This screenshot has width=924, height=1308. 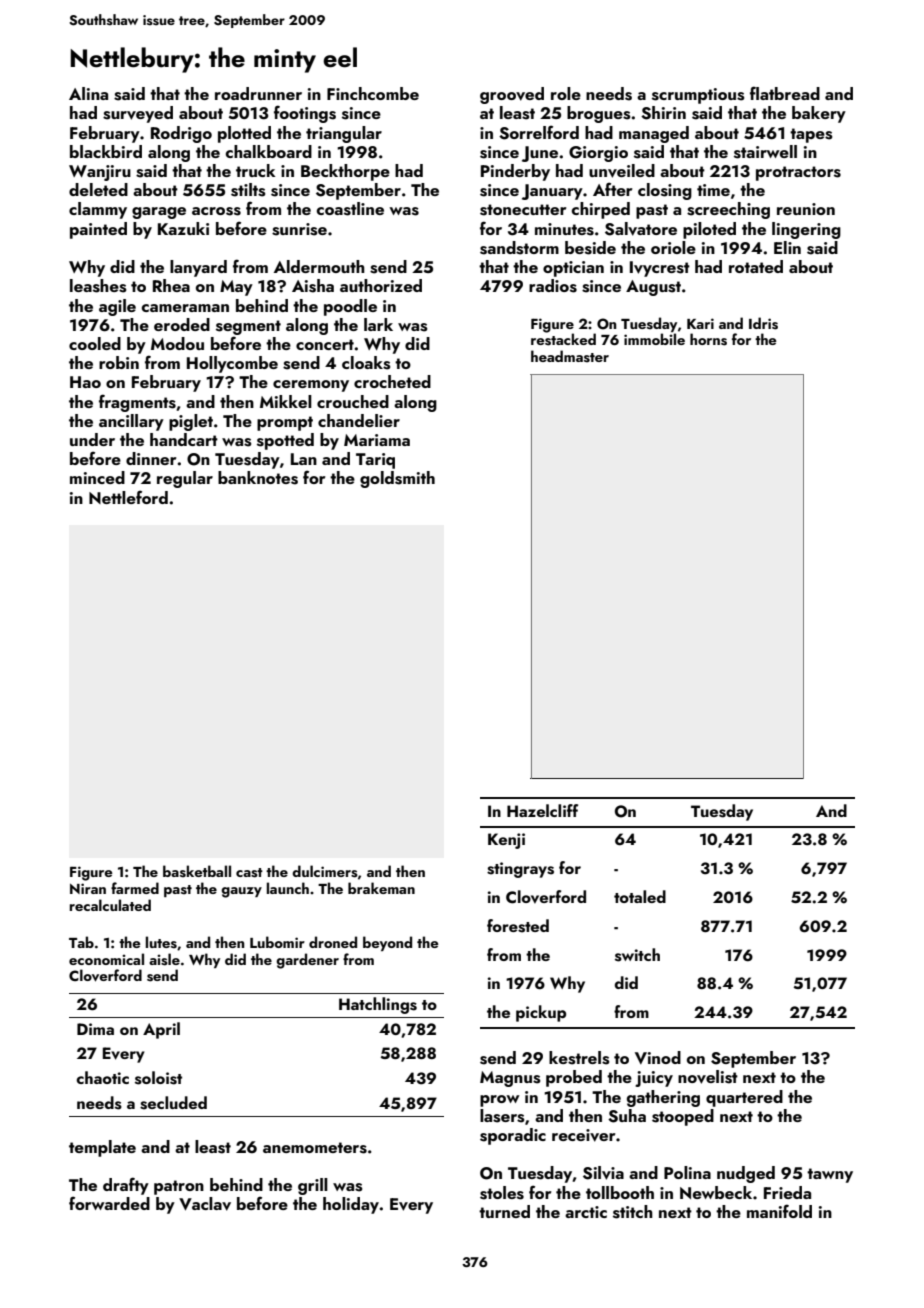 What do you see at coordinates (299, 229) in the screenshot?
I see `sunrise` at bounding box center [299, 229].
